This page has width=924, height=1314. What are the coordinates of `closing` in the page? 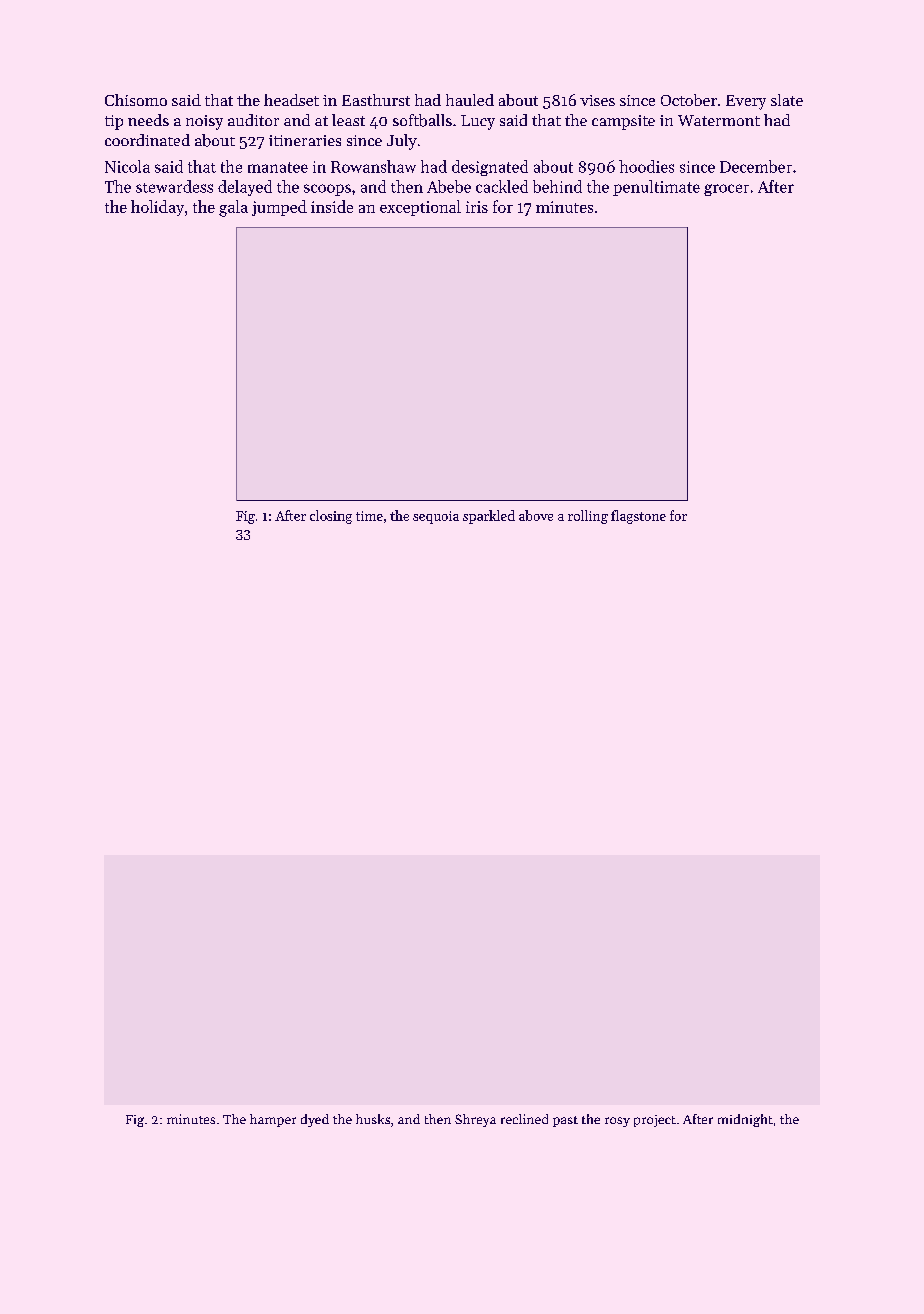 It's located at (331, 517).
